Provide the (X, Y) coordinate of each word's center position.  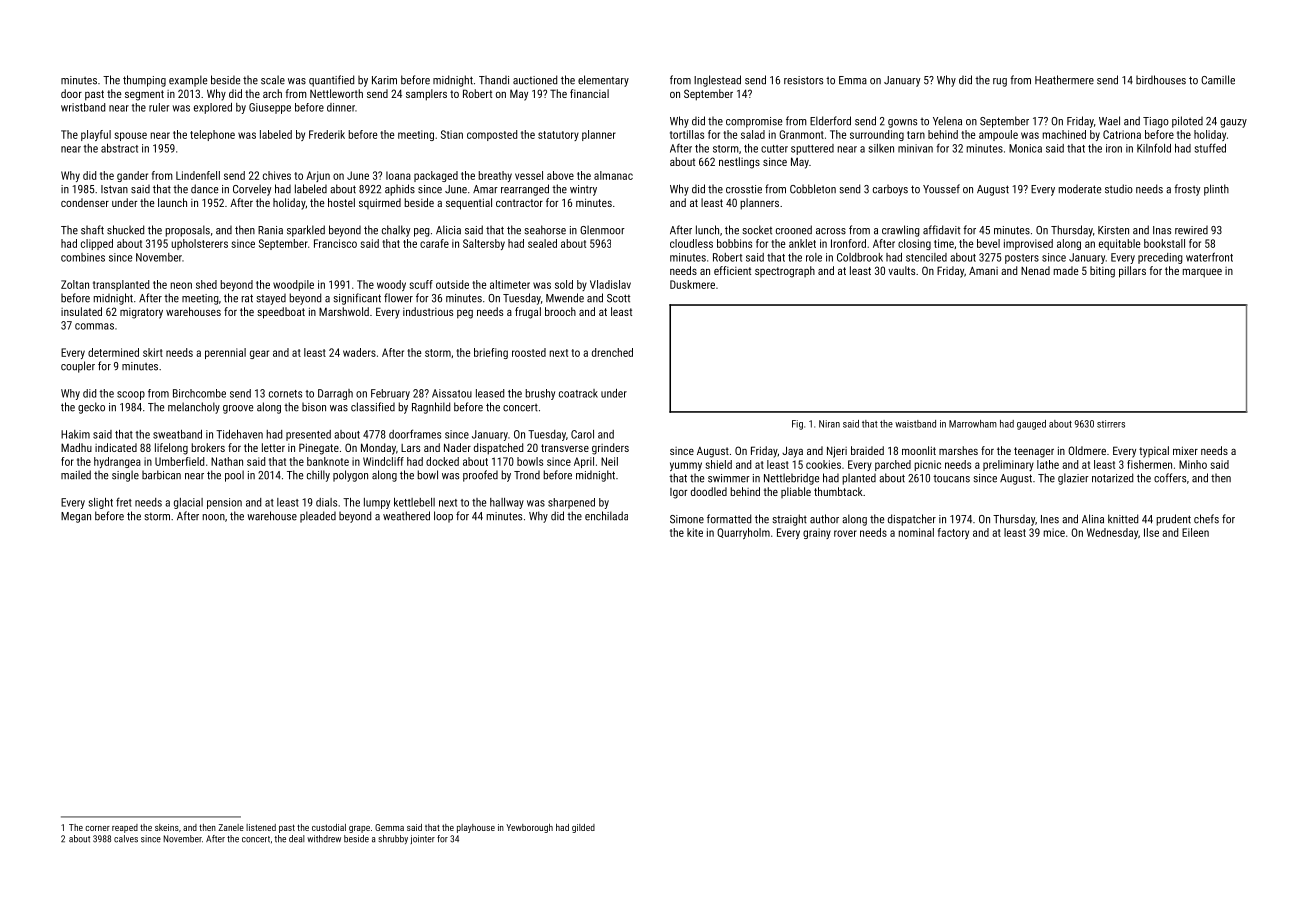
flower (398, 298)
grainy (817, 533)
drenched (612, 352)
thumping (144, 81)
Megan (76, 517)
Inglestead (717, 81)
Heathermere (1064, 80)
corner (97, 828)
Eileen (1195, 532)
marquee (1202, 273)
